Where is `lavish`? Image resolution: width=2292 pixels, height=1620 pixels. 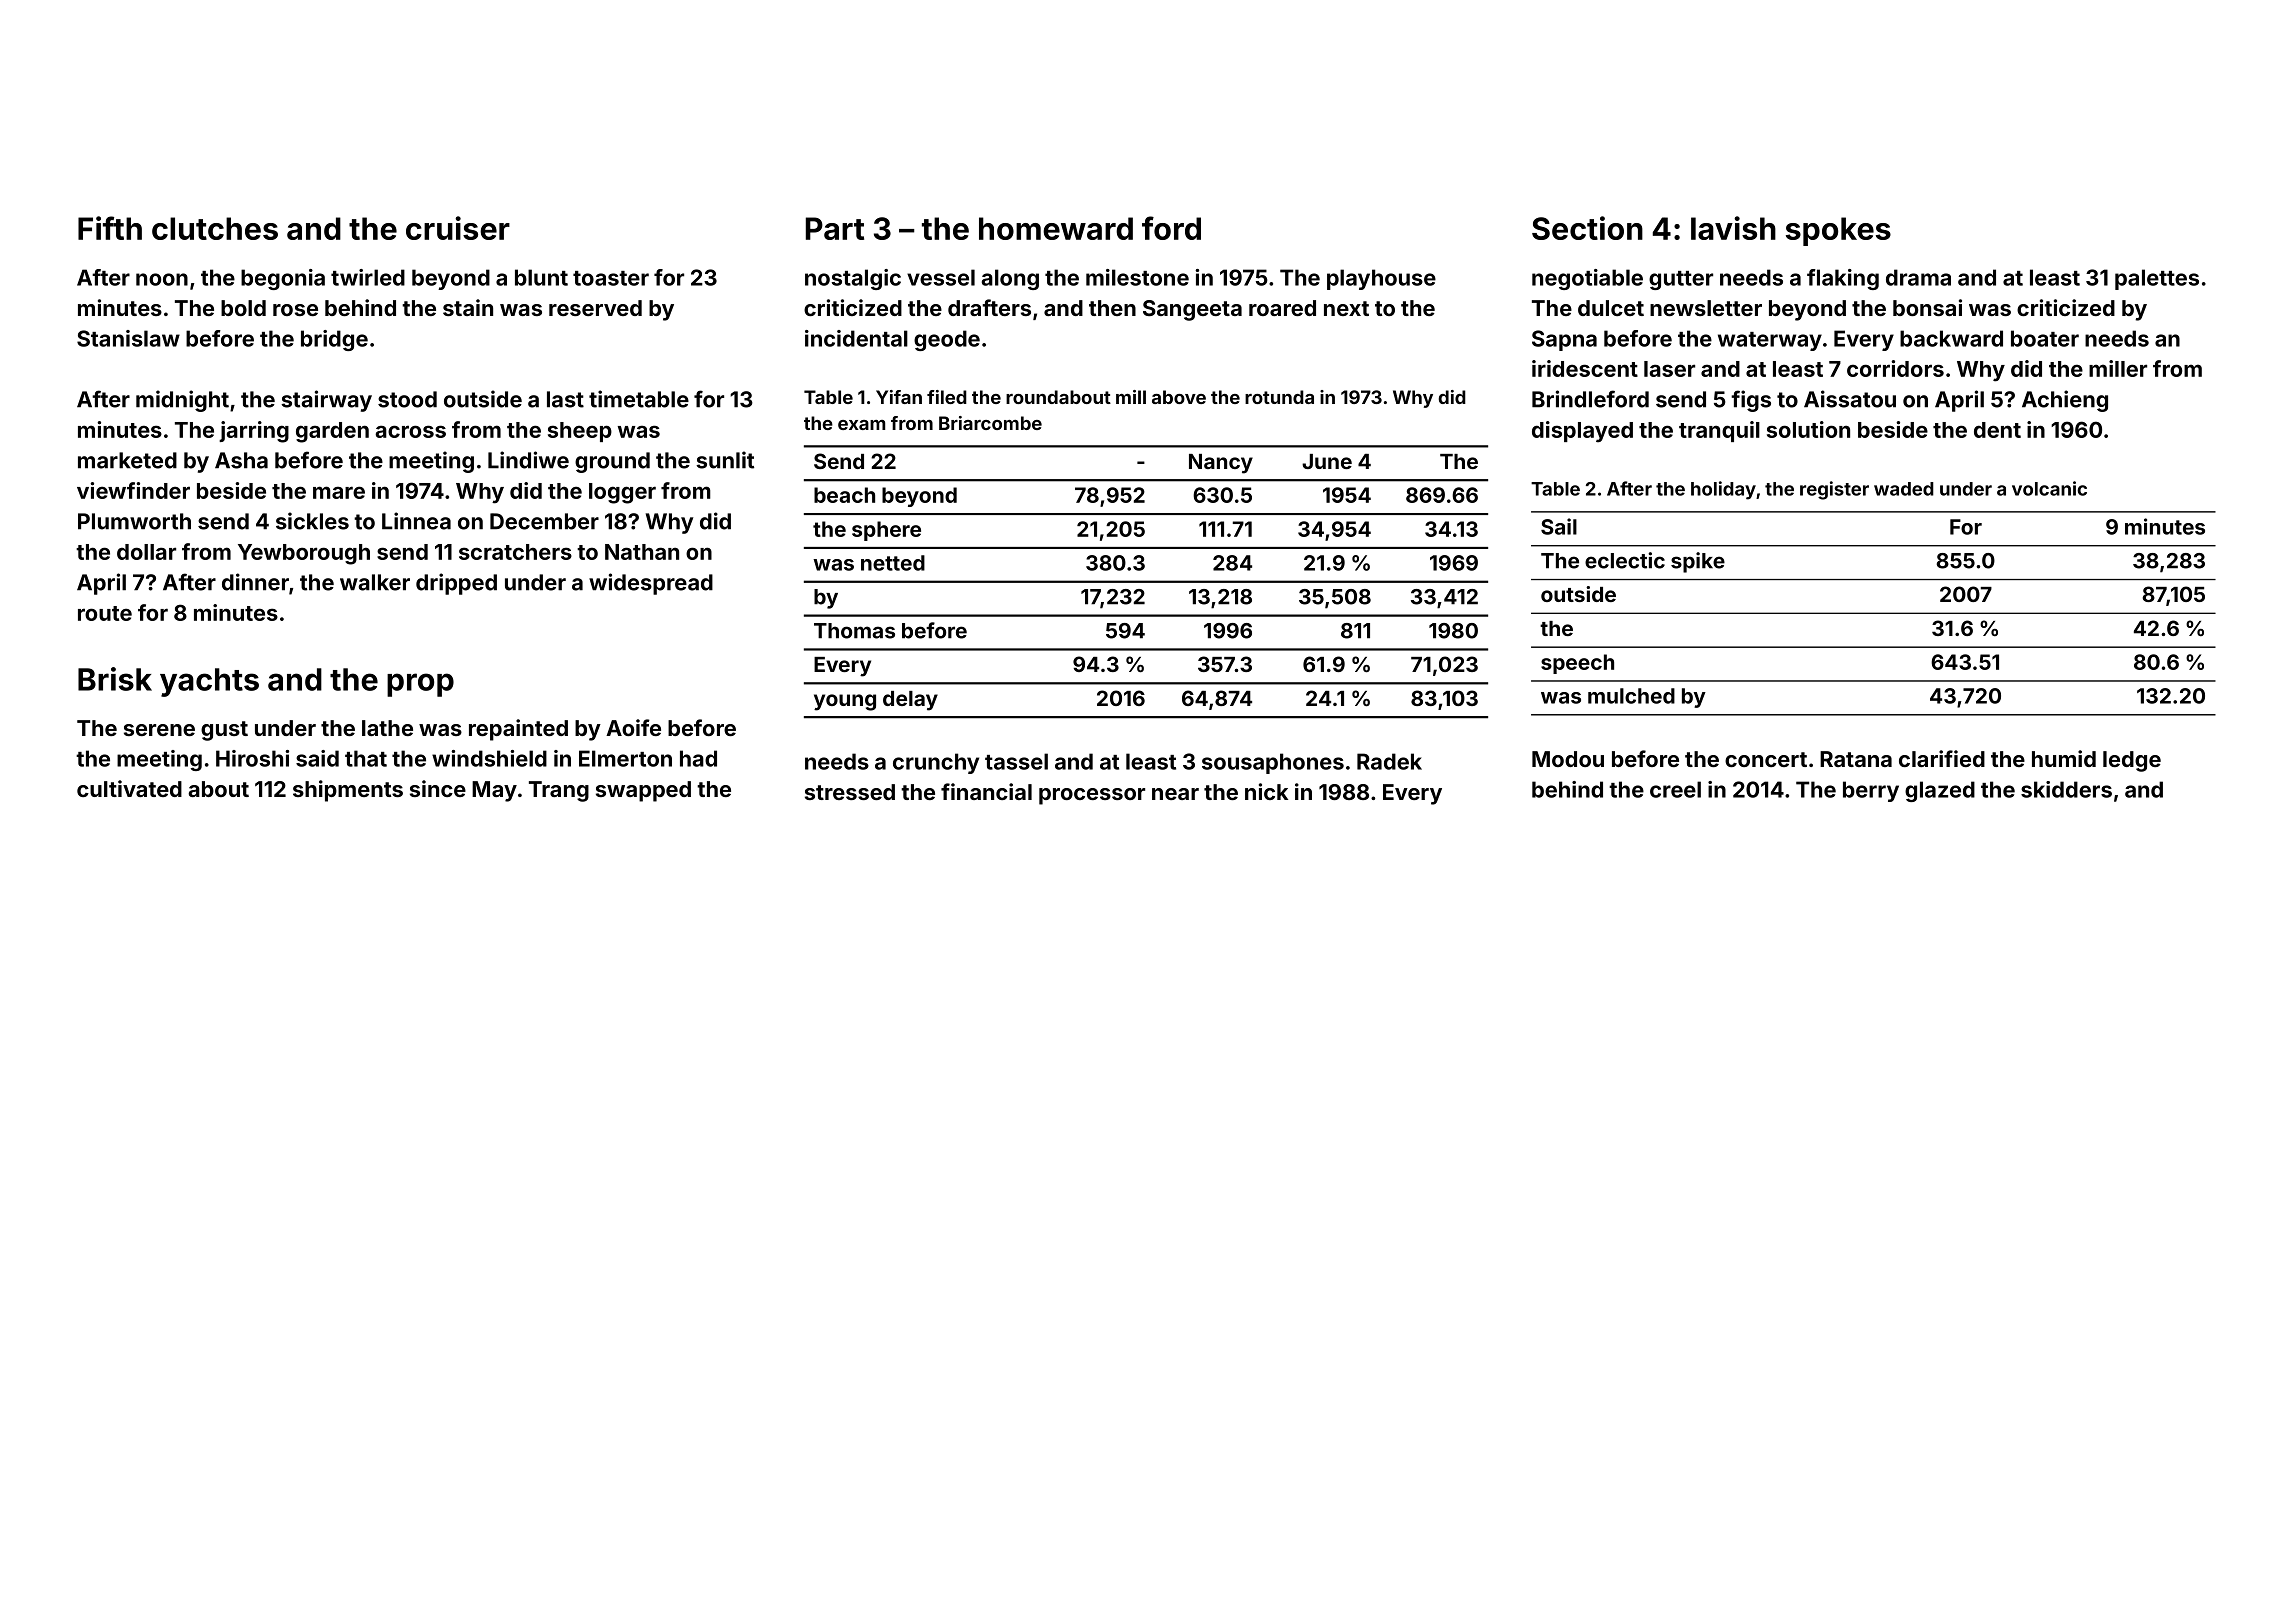
lavish is located at coordinates (1733, 228).
